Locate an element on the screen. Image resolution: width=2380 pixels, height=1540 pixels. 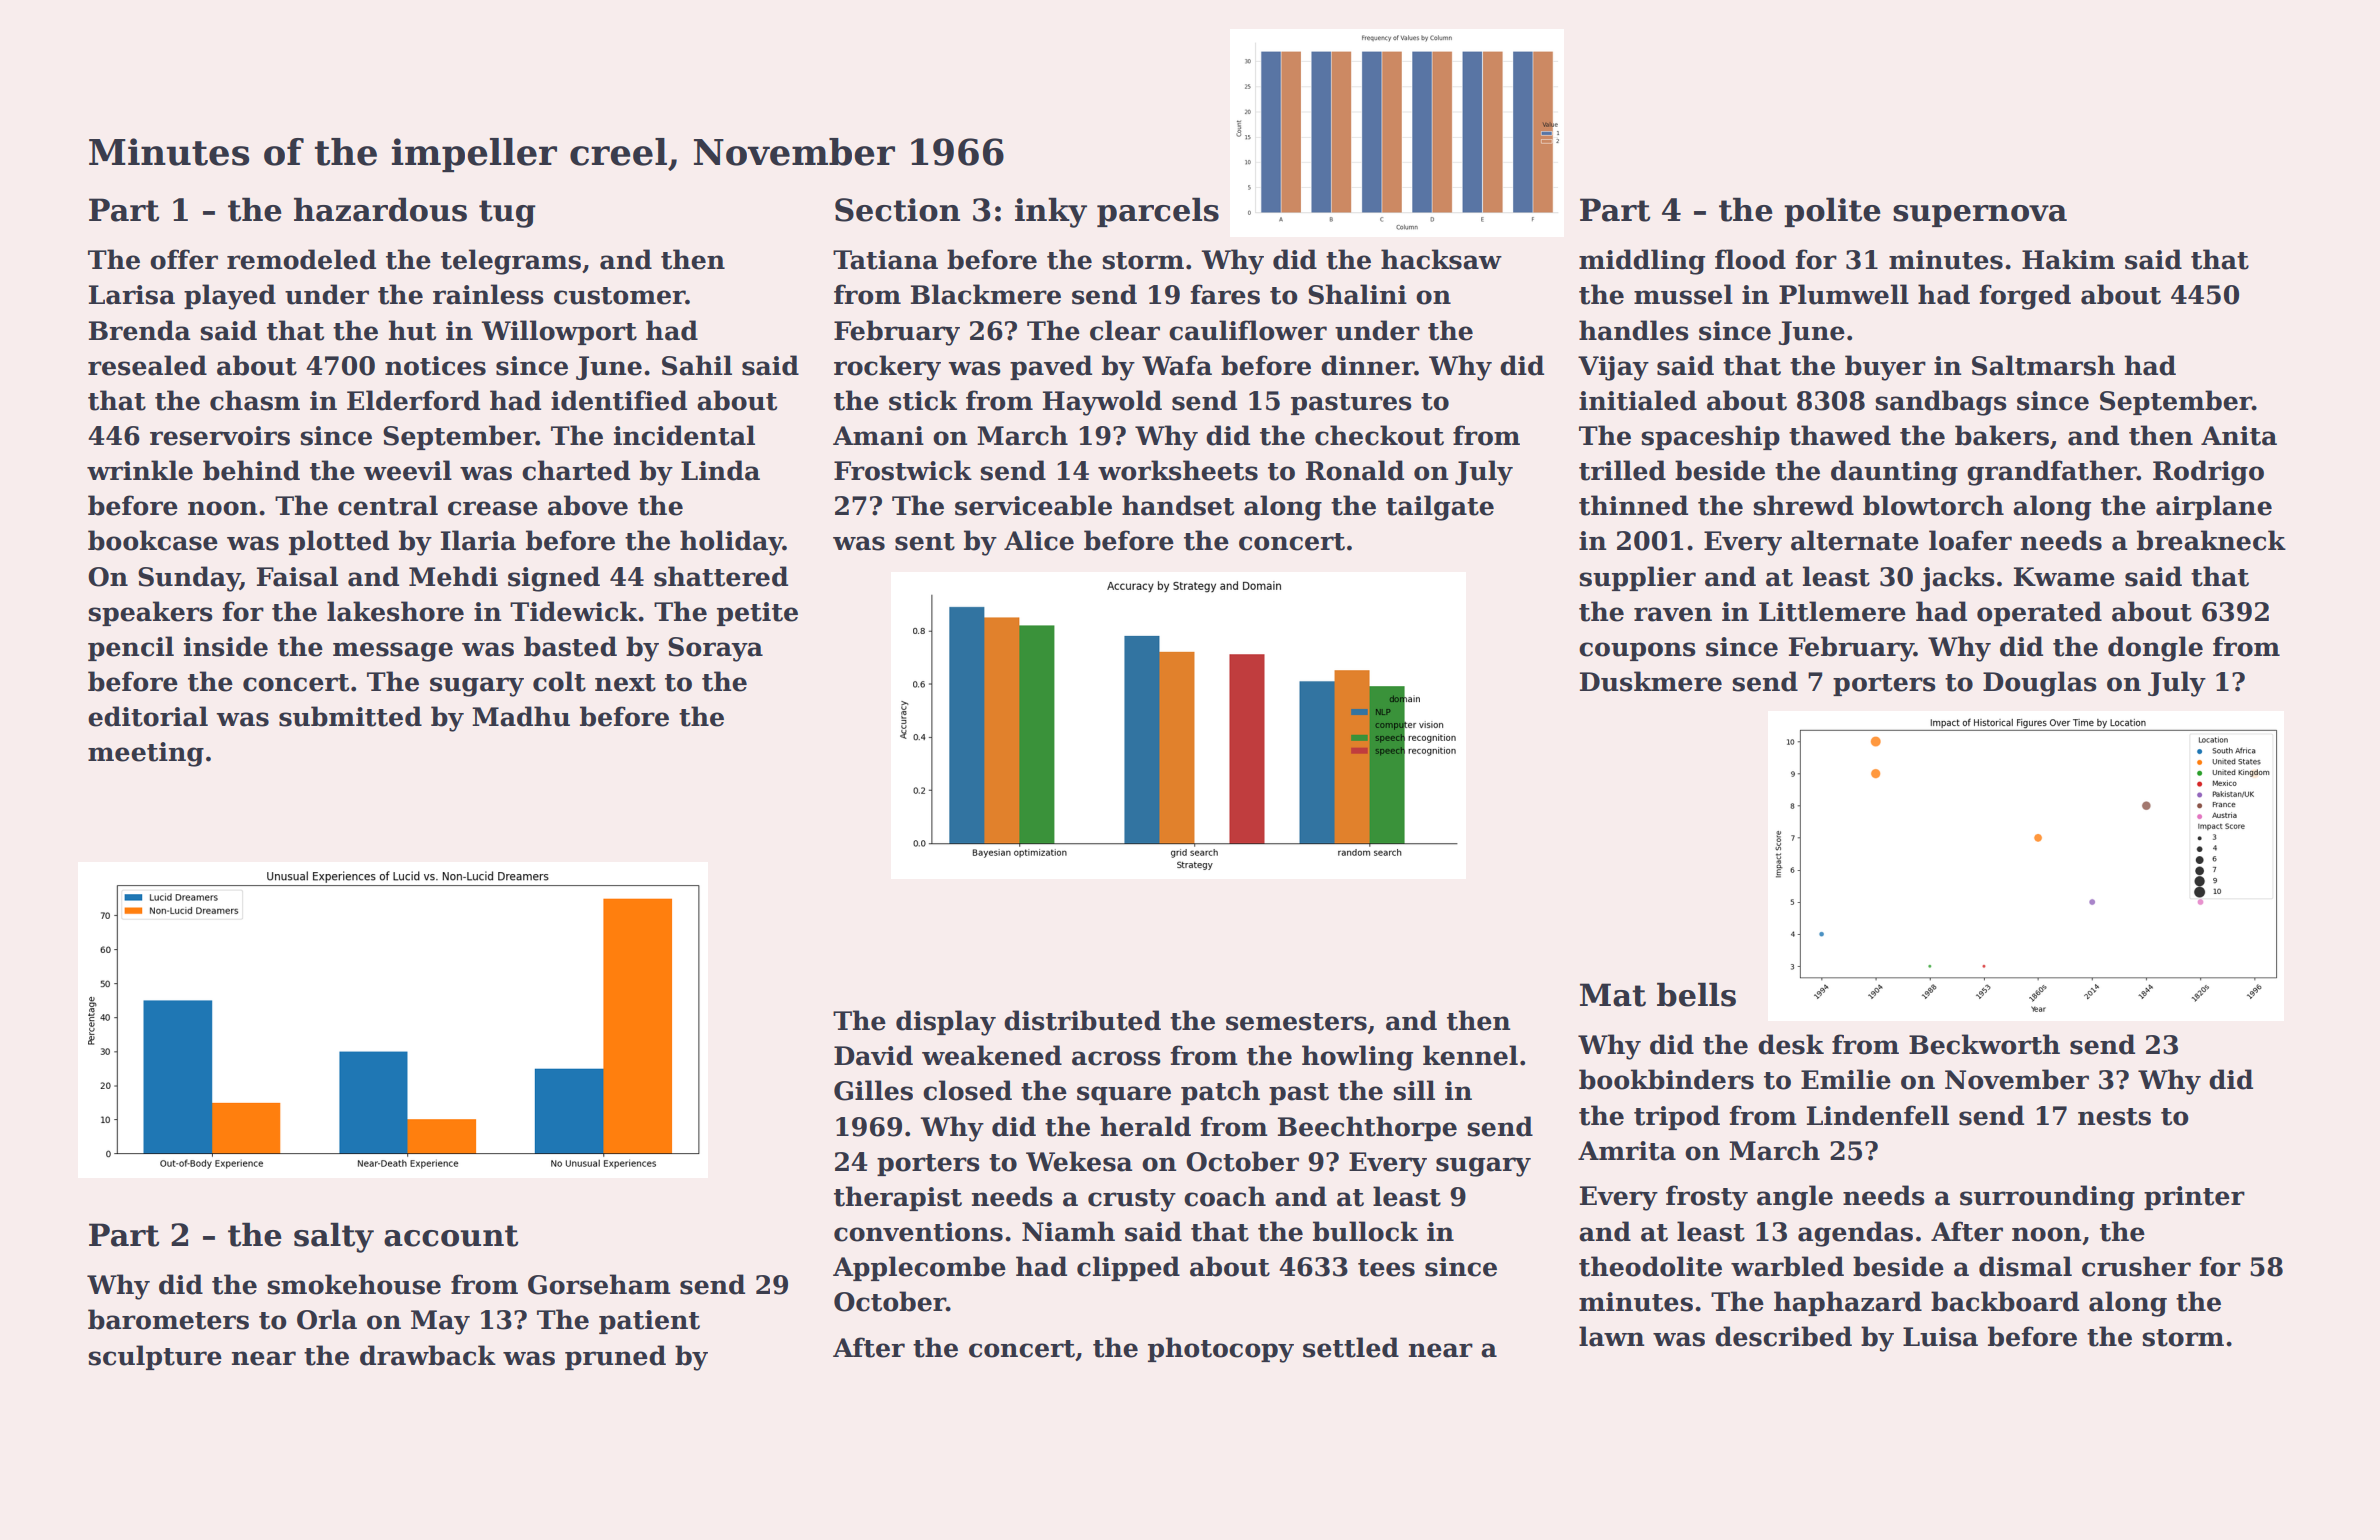
therapist is located at coordinates (898, 1198).
